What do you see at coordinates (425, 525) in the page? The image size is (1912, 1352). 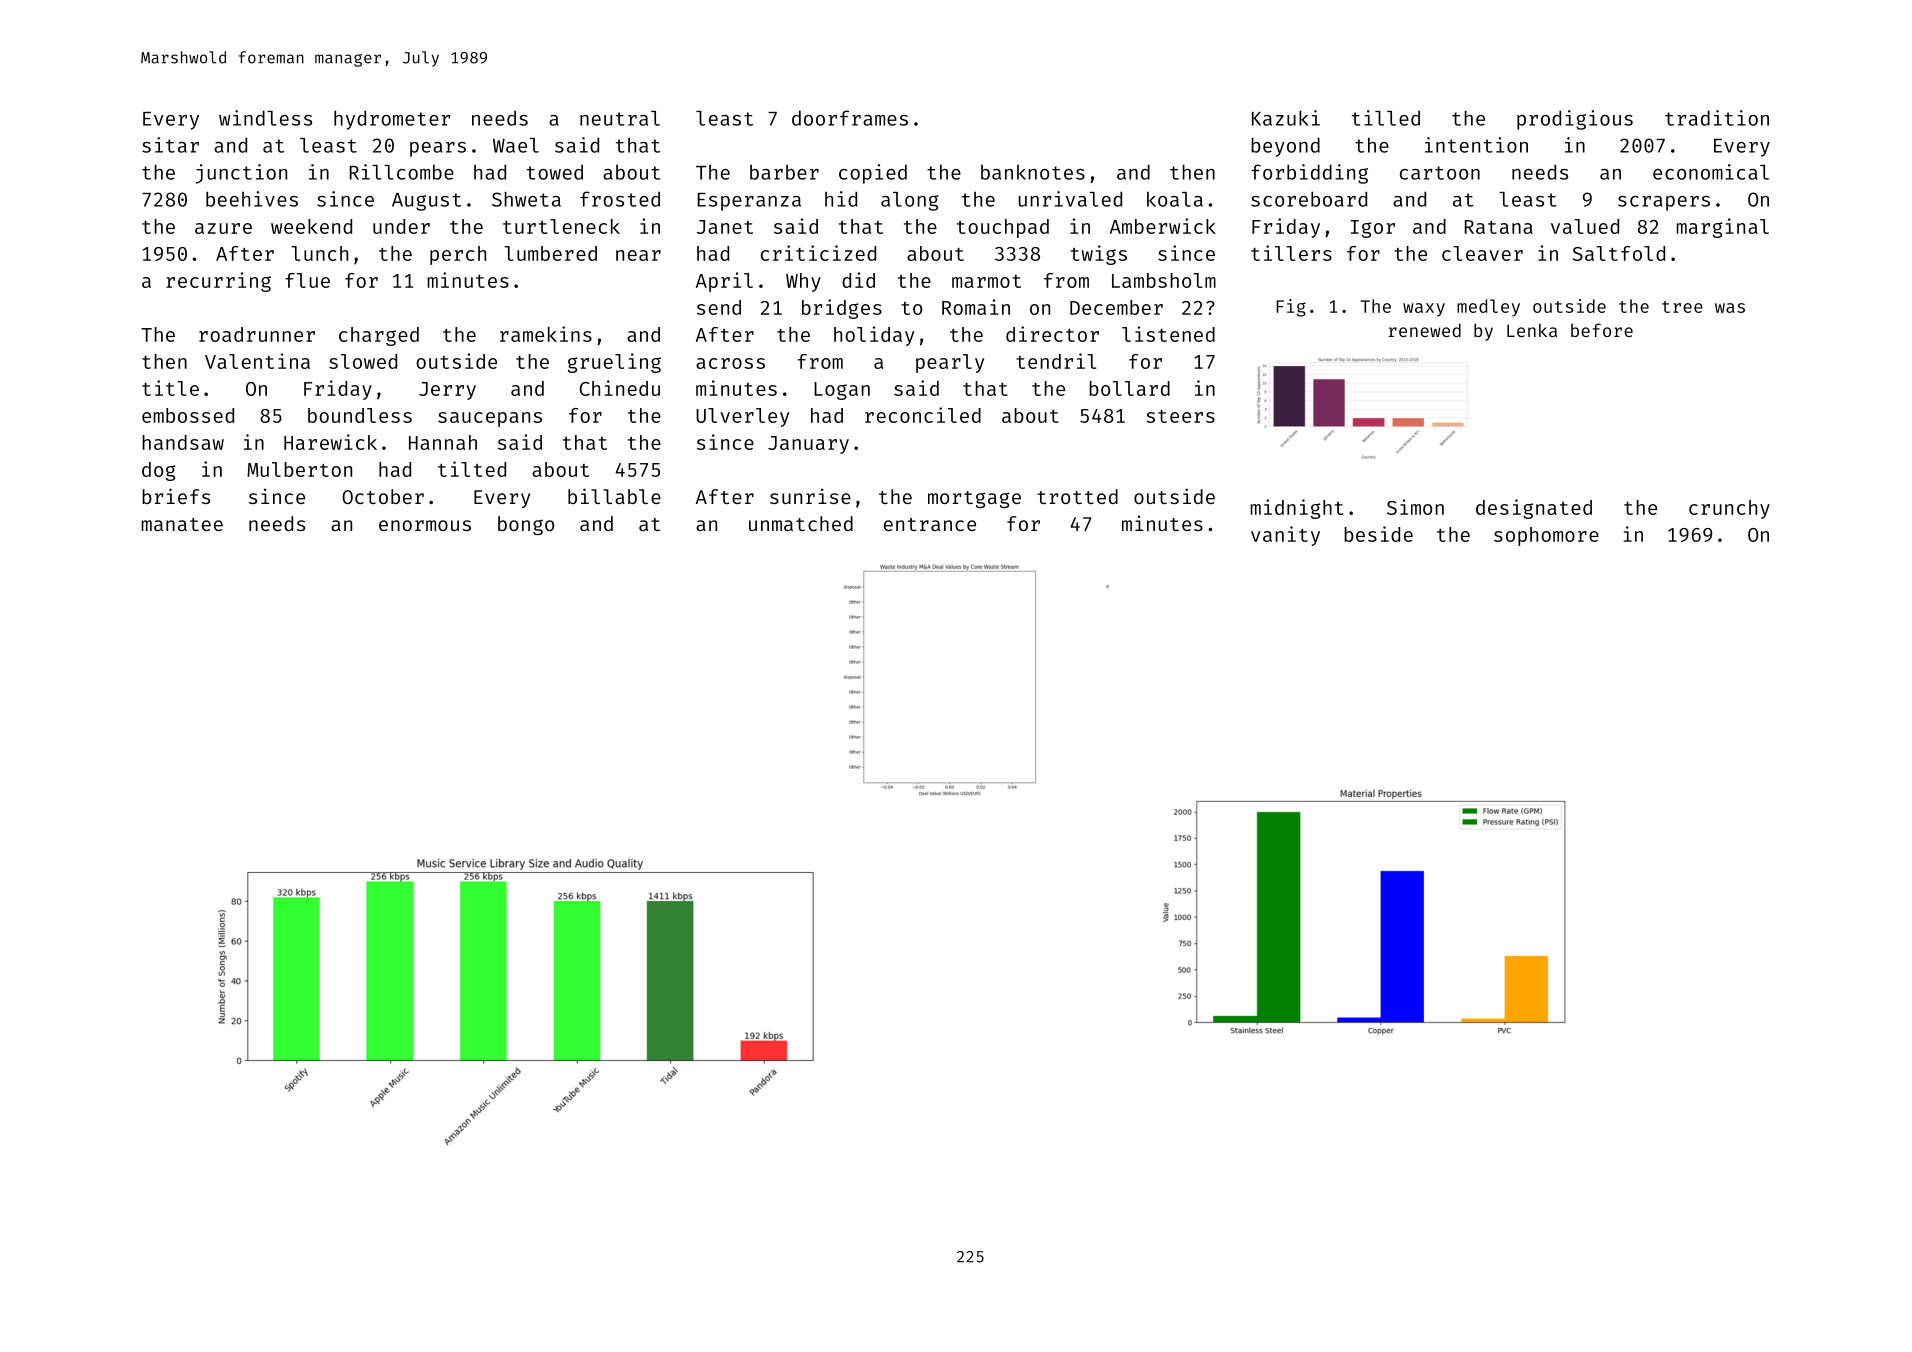 I see `enormous` at bounding box center [425, 525].
